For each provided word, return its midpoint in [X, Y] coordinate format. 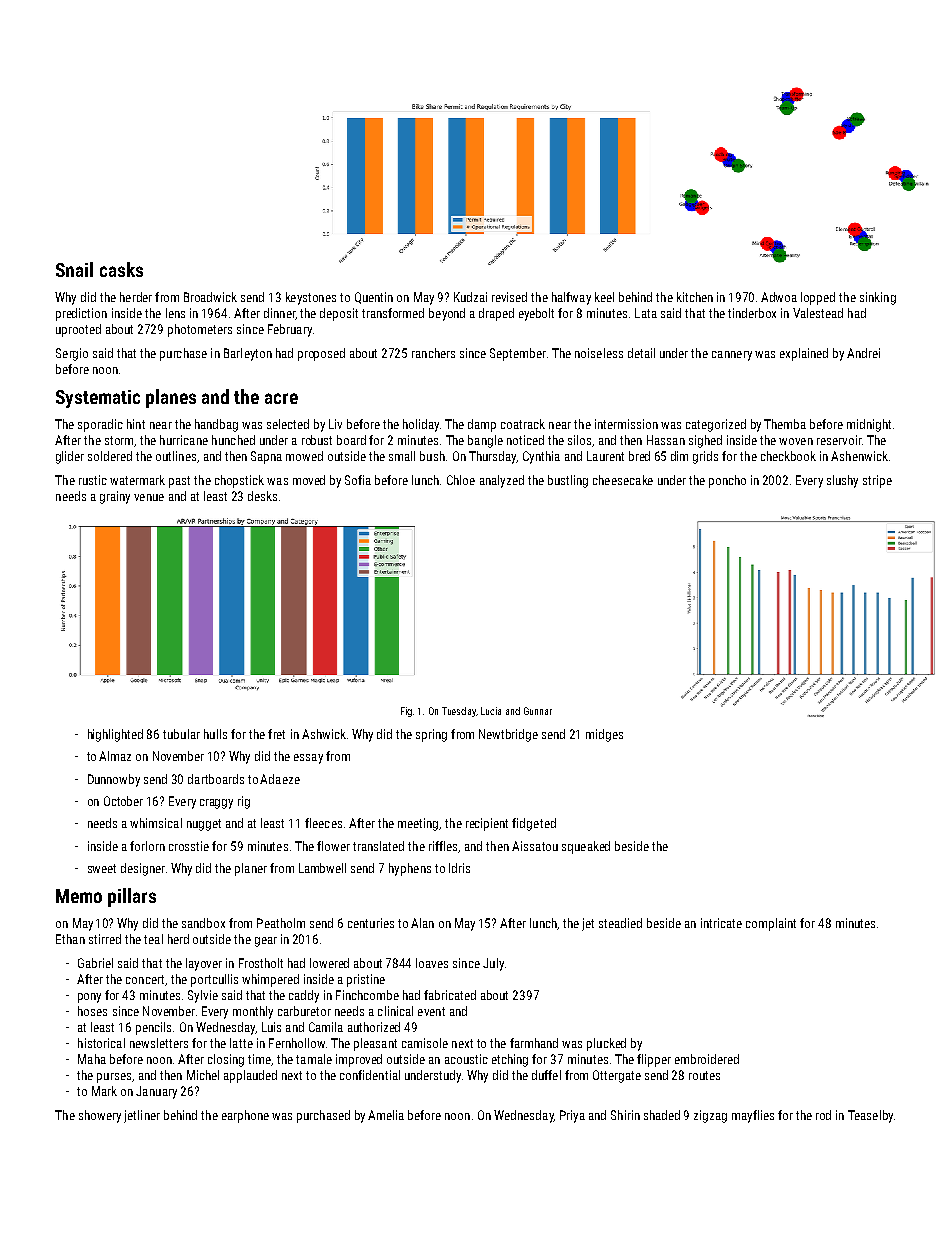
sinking [878, 298]
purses [114, 1078]
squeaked [586, 847]
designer [143, 869]
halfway [571, 298]
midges [604, 735]
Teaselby [870, 1116]
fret [276, 734]
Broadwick [210, 297]
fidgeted [534, 824]
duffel [546, 1075]
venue [149, 497]
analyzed [502, 481]
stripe [877, 481]
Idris [459, 868]
